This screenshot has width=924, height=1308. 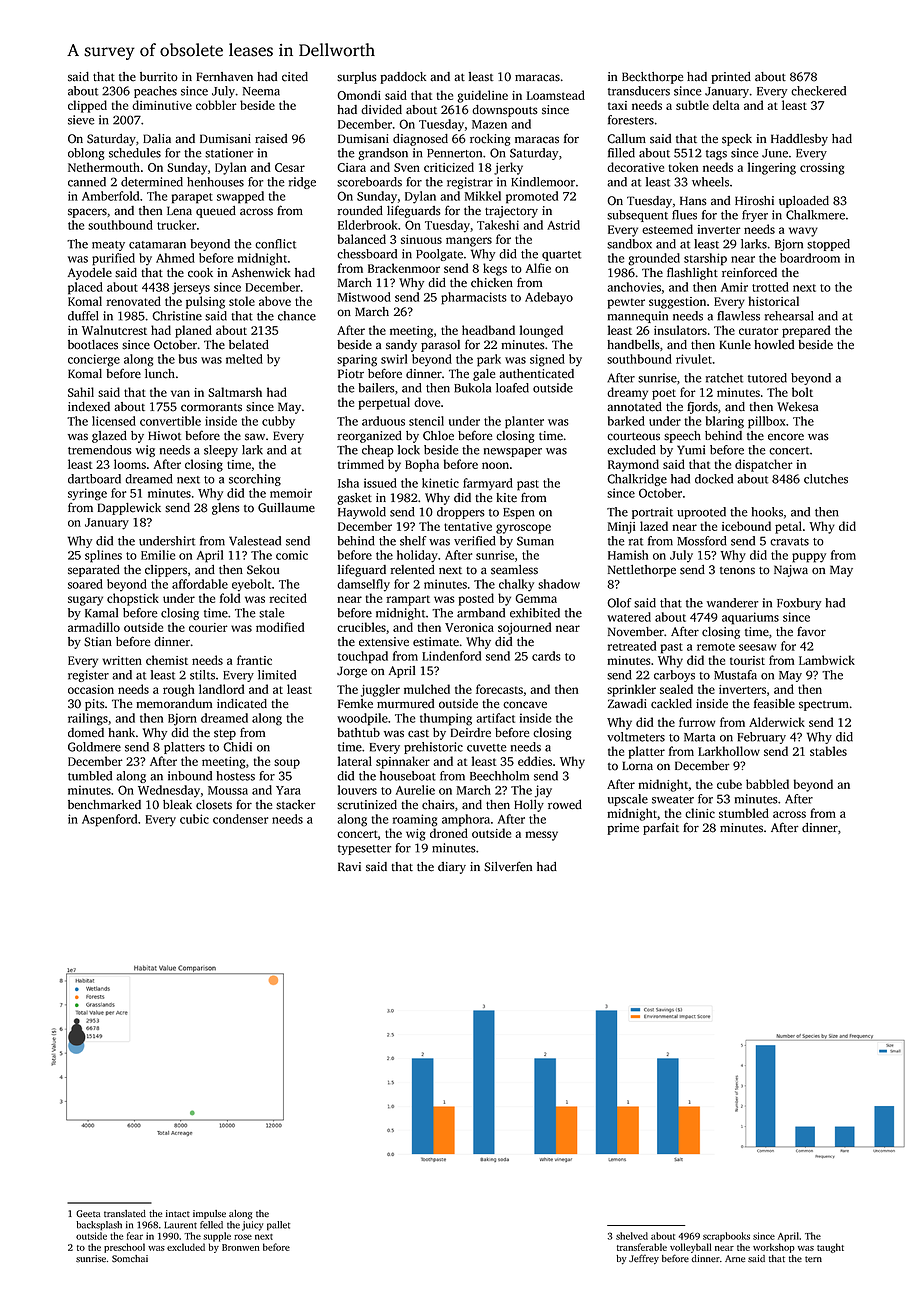 I want to click on messy, so click(x=541, y=836).
